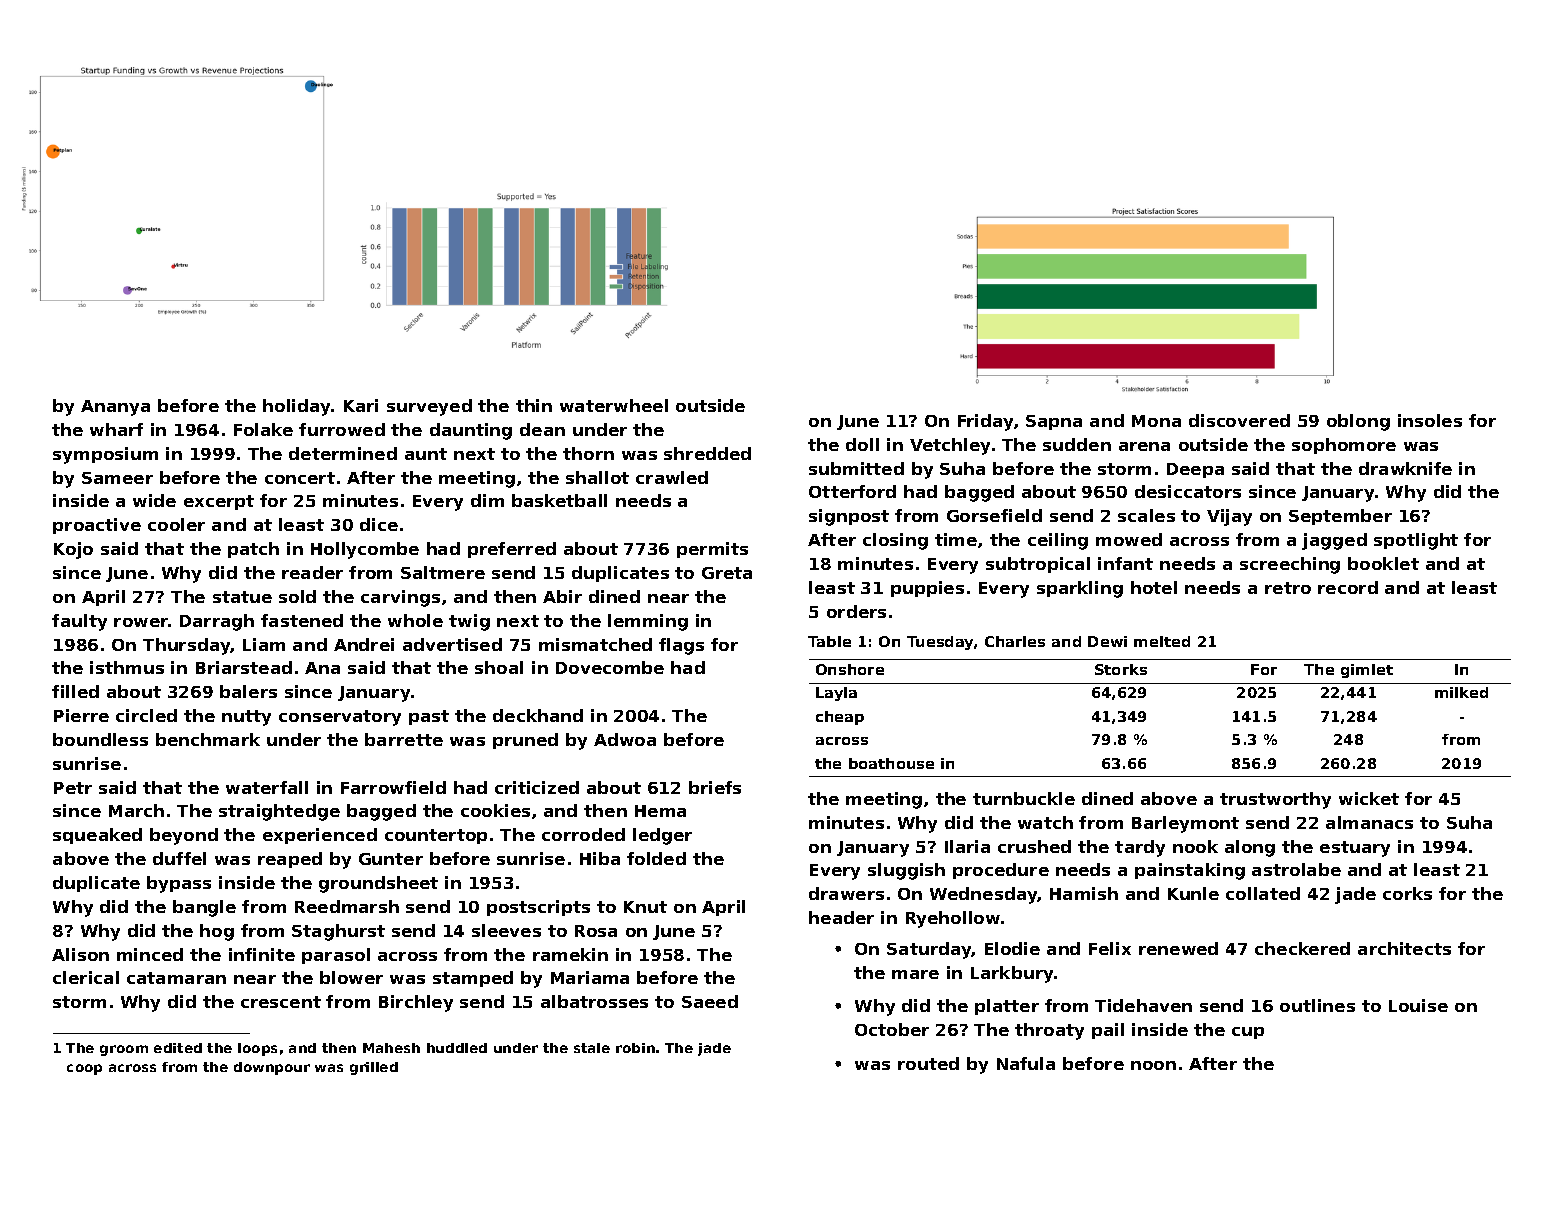 The height and width of the screenshot is (1209, 1564). I want to click on Hollycombe, so click(365, 550).
